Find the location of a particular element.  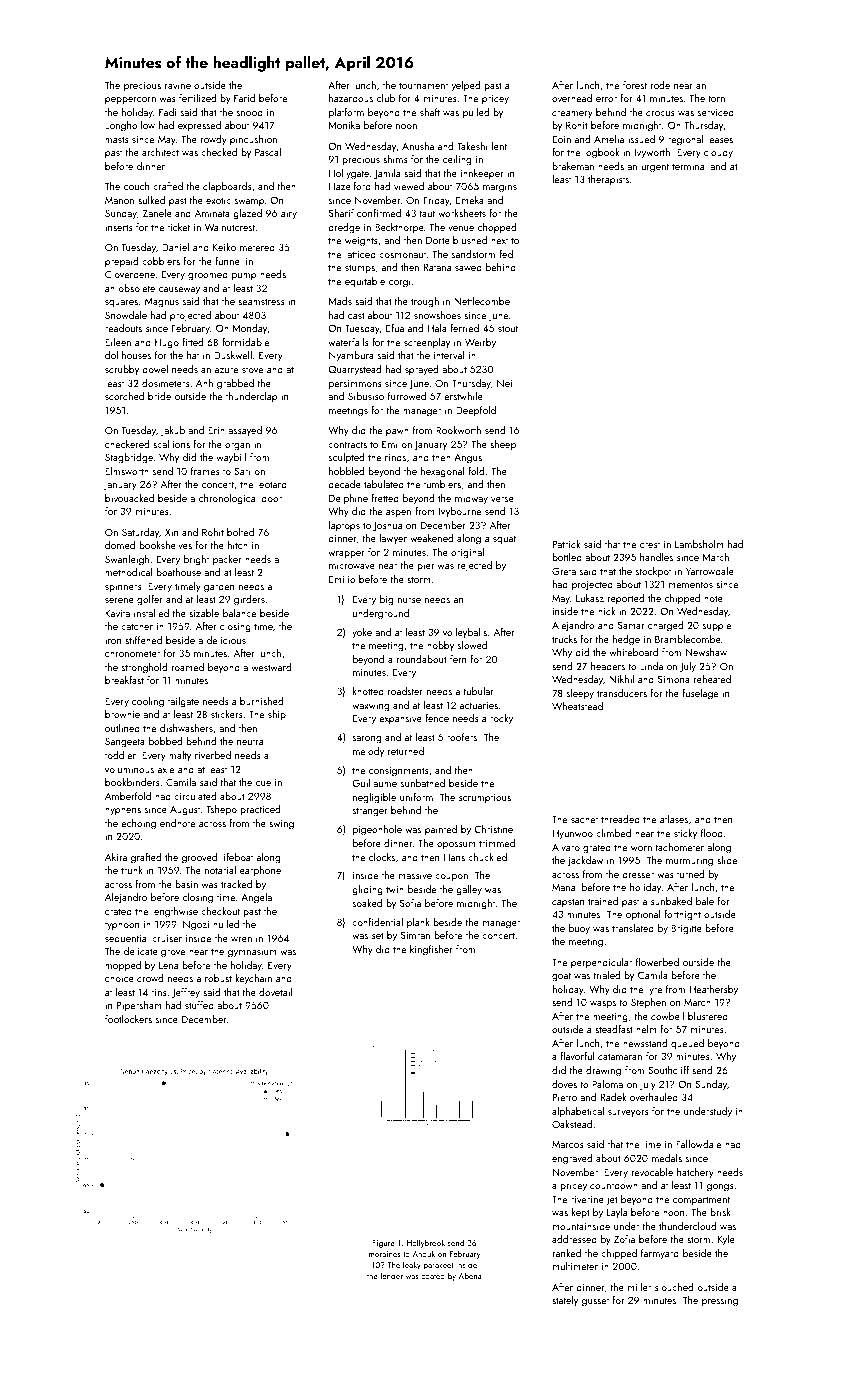

nurse is located at coordinates (409, 600).
